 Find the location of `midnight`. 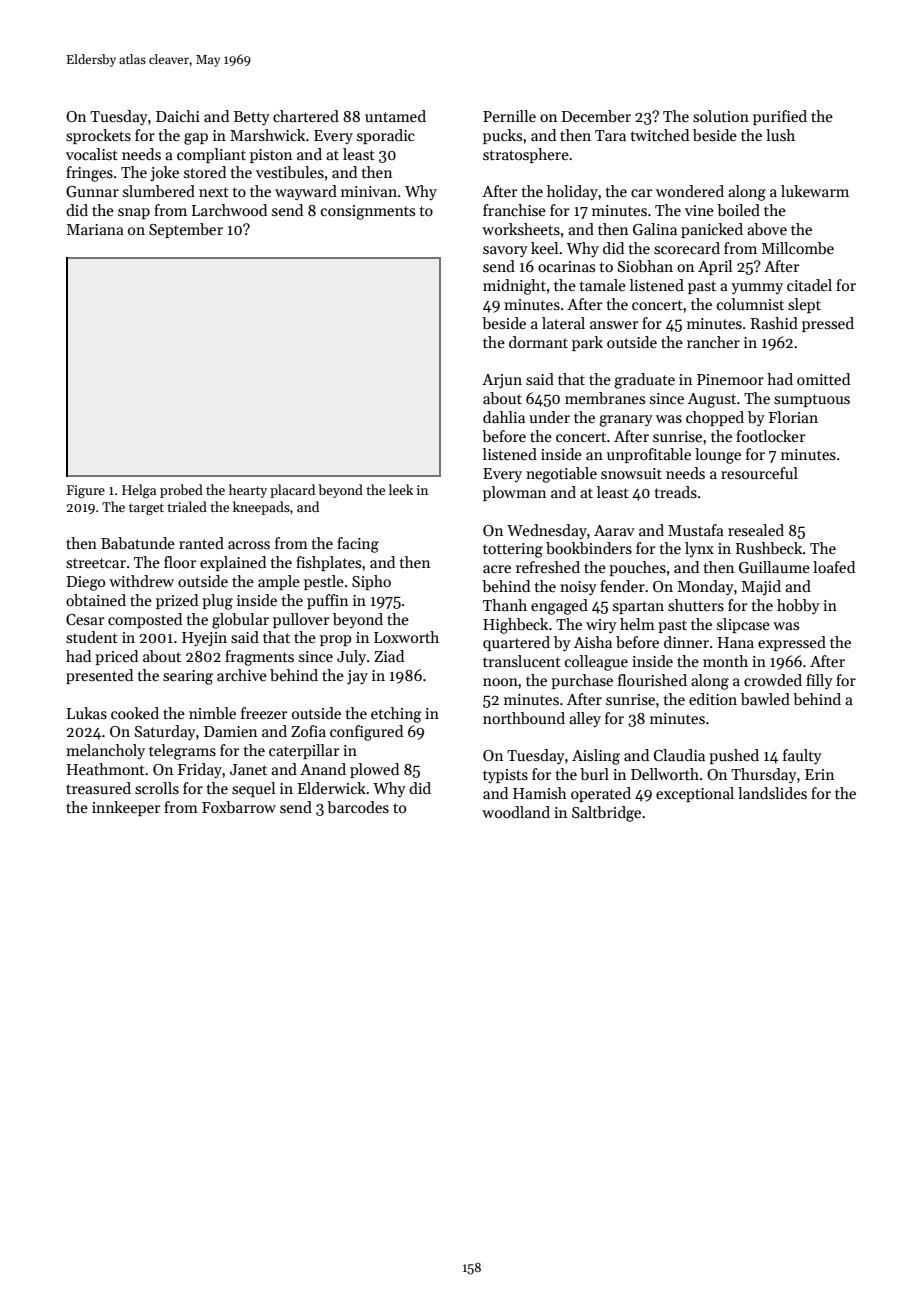

midnight is located at coordinates (514, 287).
